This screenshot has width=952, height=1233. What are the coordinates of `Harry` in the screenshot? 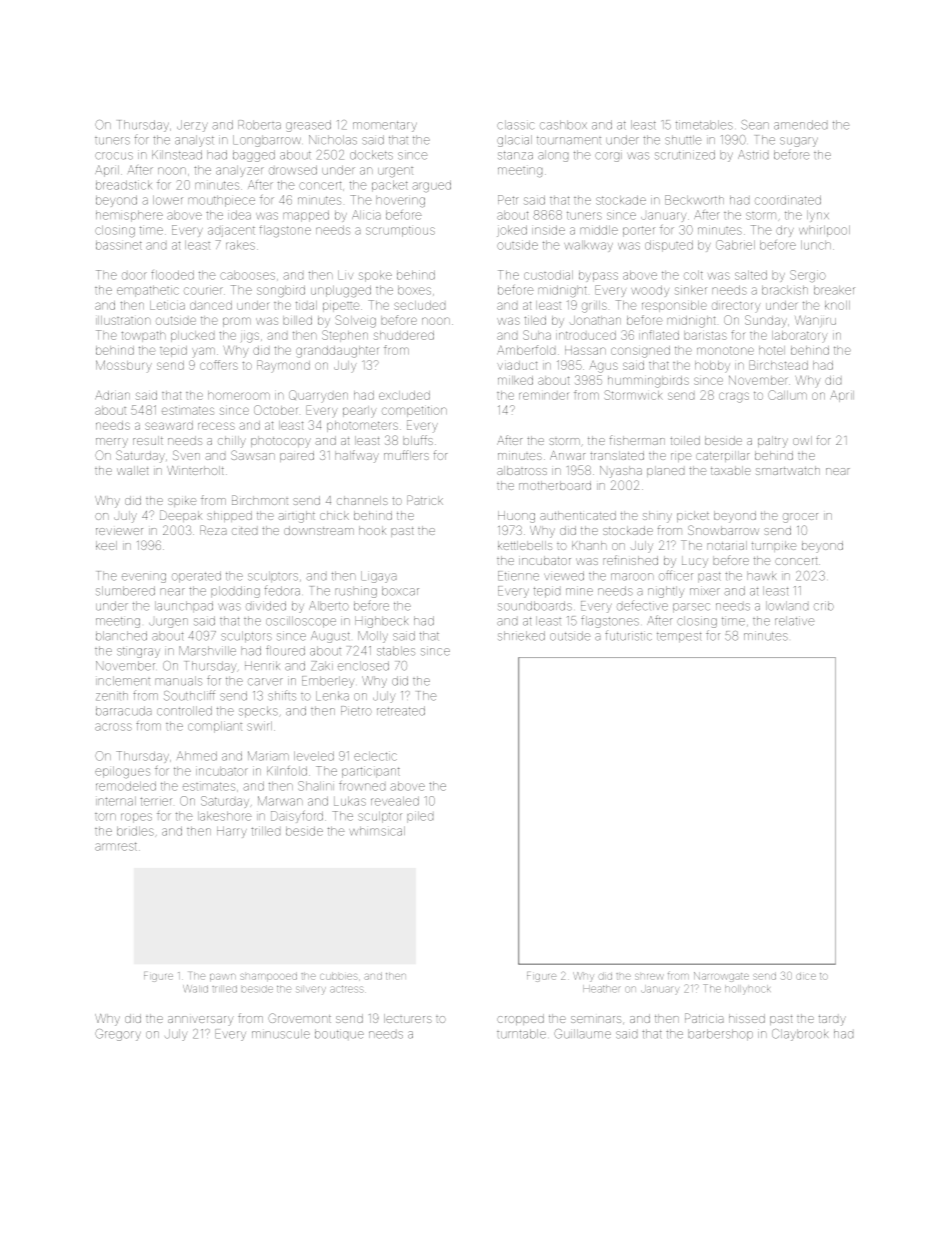 It's located at (232, 831).
